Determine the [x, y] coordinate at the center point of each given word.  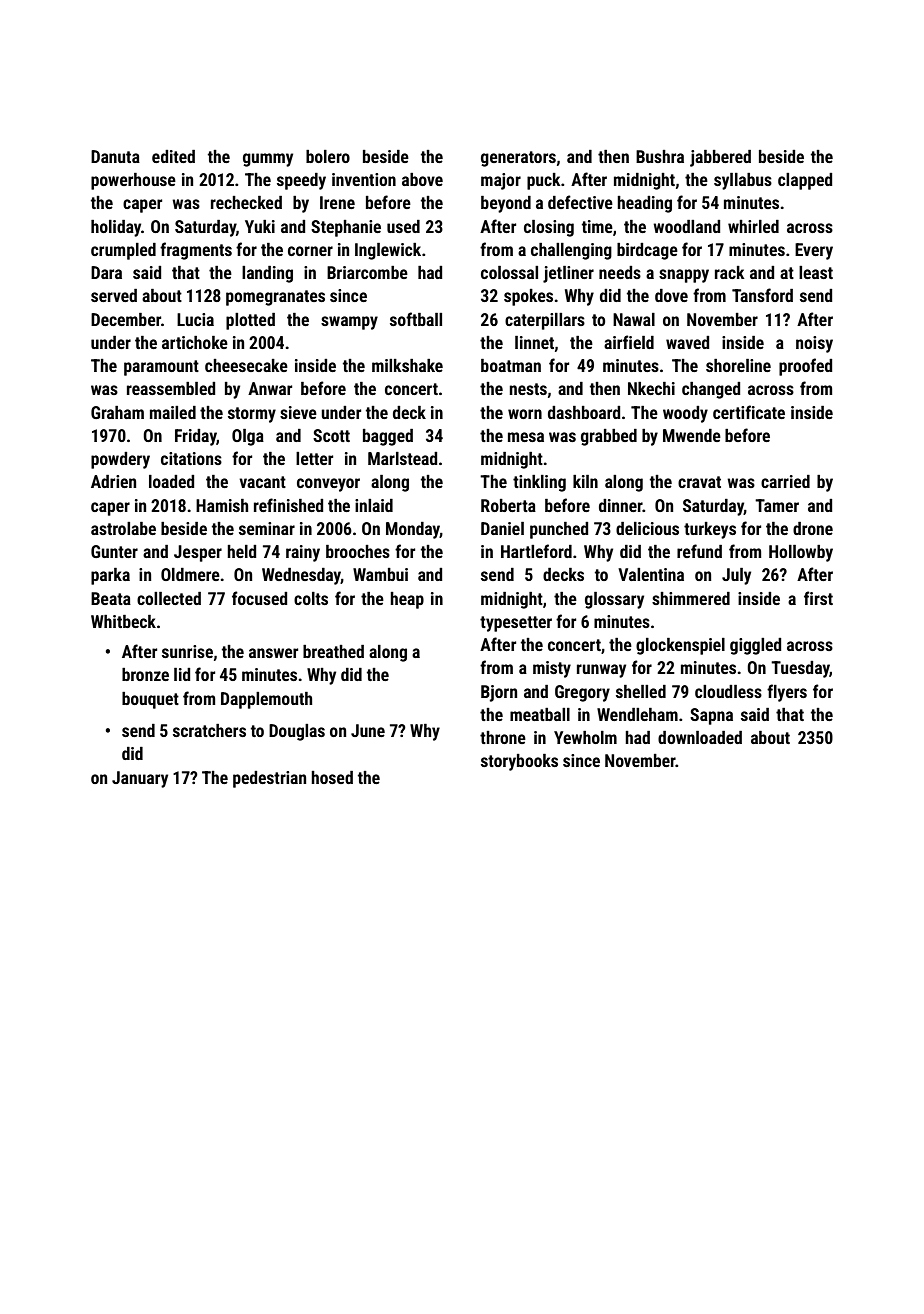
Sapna [711, 716]
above [422, 179]
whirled [753, 226]
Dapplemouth [266, 700]
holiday [116, 228]
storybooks [519, 762]
